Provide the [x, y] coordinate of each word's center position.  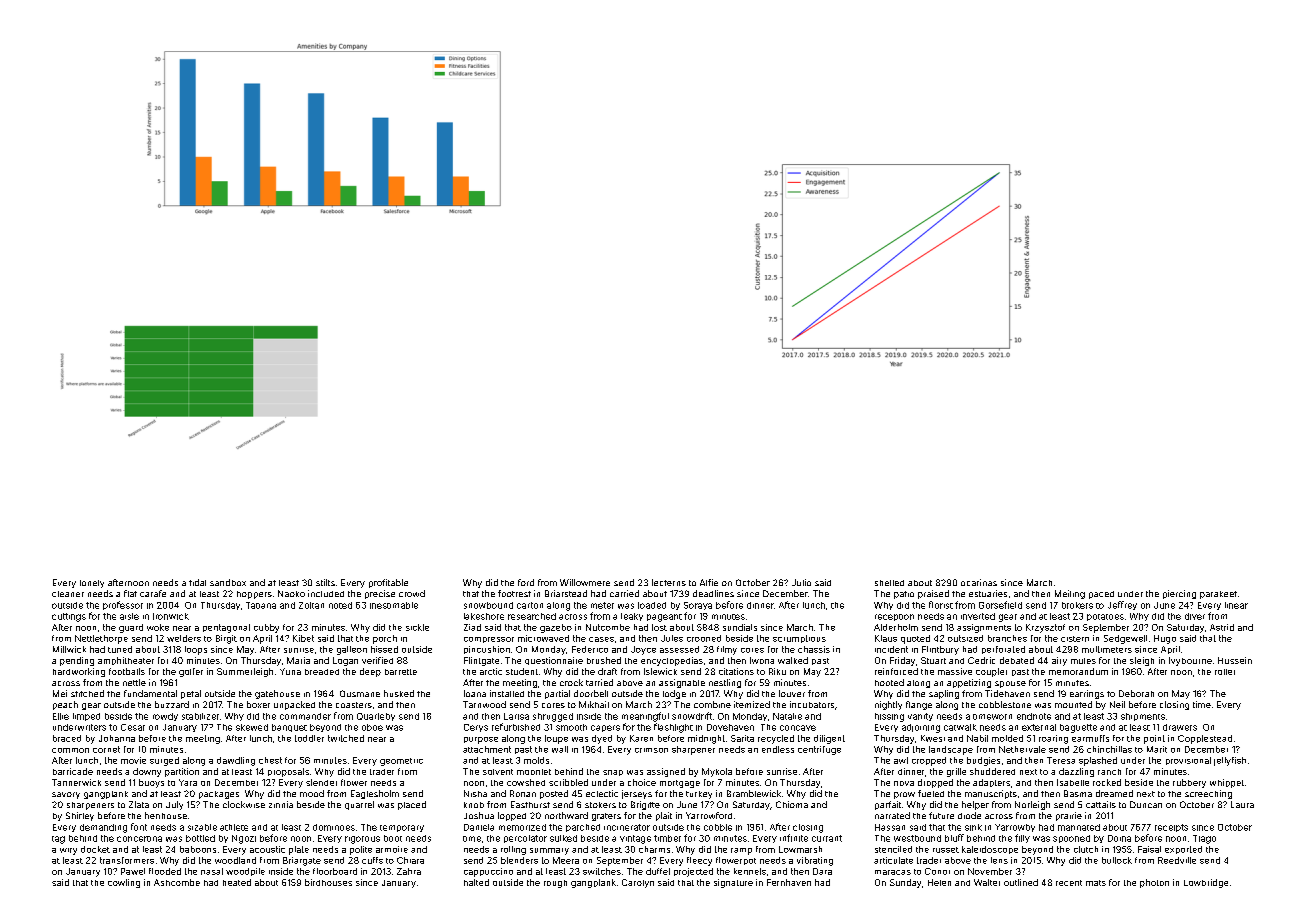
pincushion [487, 650]
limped [86, 717]
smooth [571, 727]
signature [733, 883]
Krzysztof [1045, 628]
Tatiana [261, 605]
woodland [235, 860]
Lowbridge [1206, 883]
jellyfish [1230, 761]
